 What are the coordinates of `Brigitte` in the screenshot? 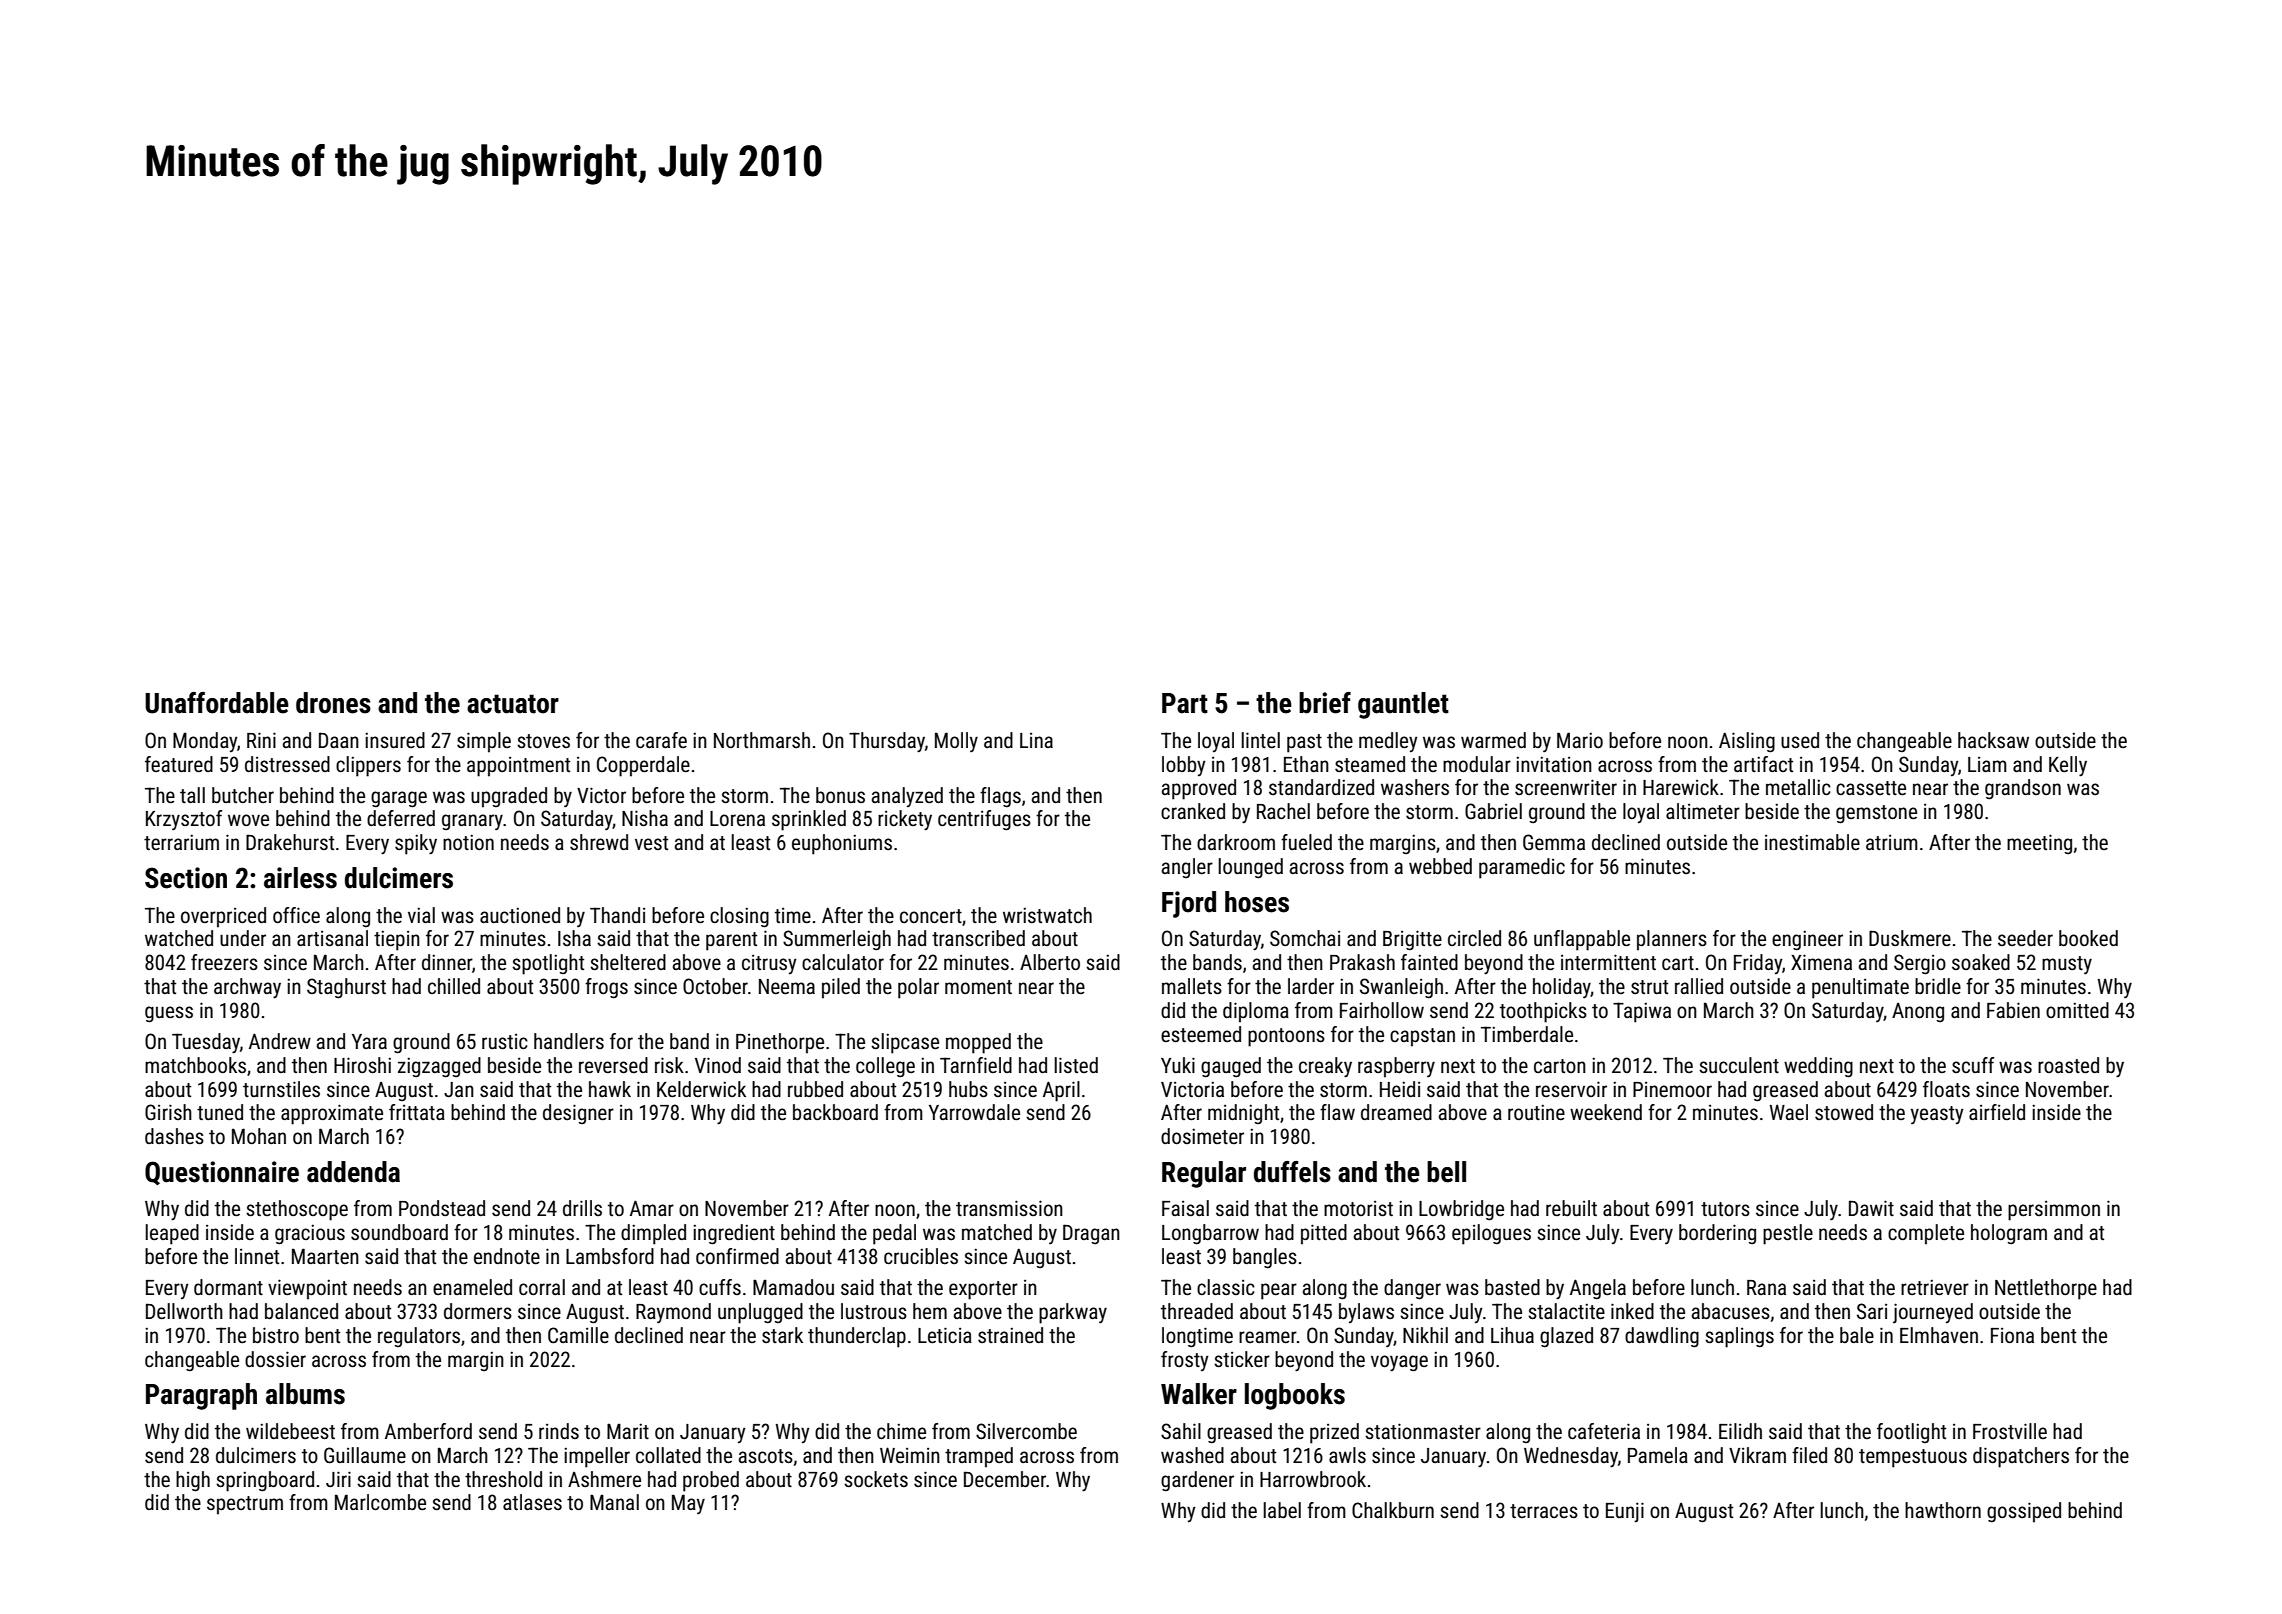 It's located at (1412, 940).
